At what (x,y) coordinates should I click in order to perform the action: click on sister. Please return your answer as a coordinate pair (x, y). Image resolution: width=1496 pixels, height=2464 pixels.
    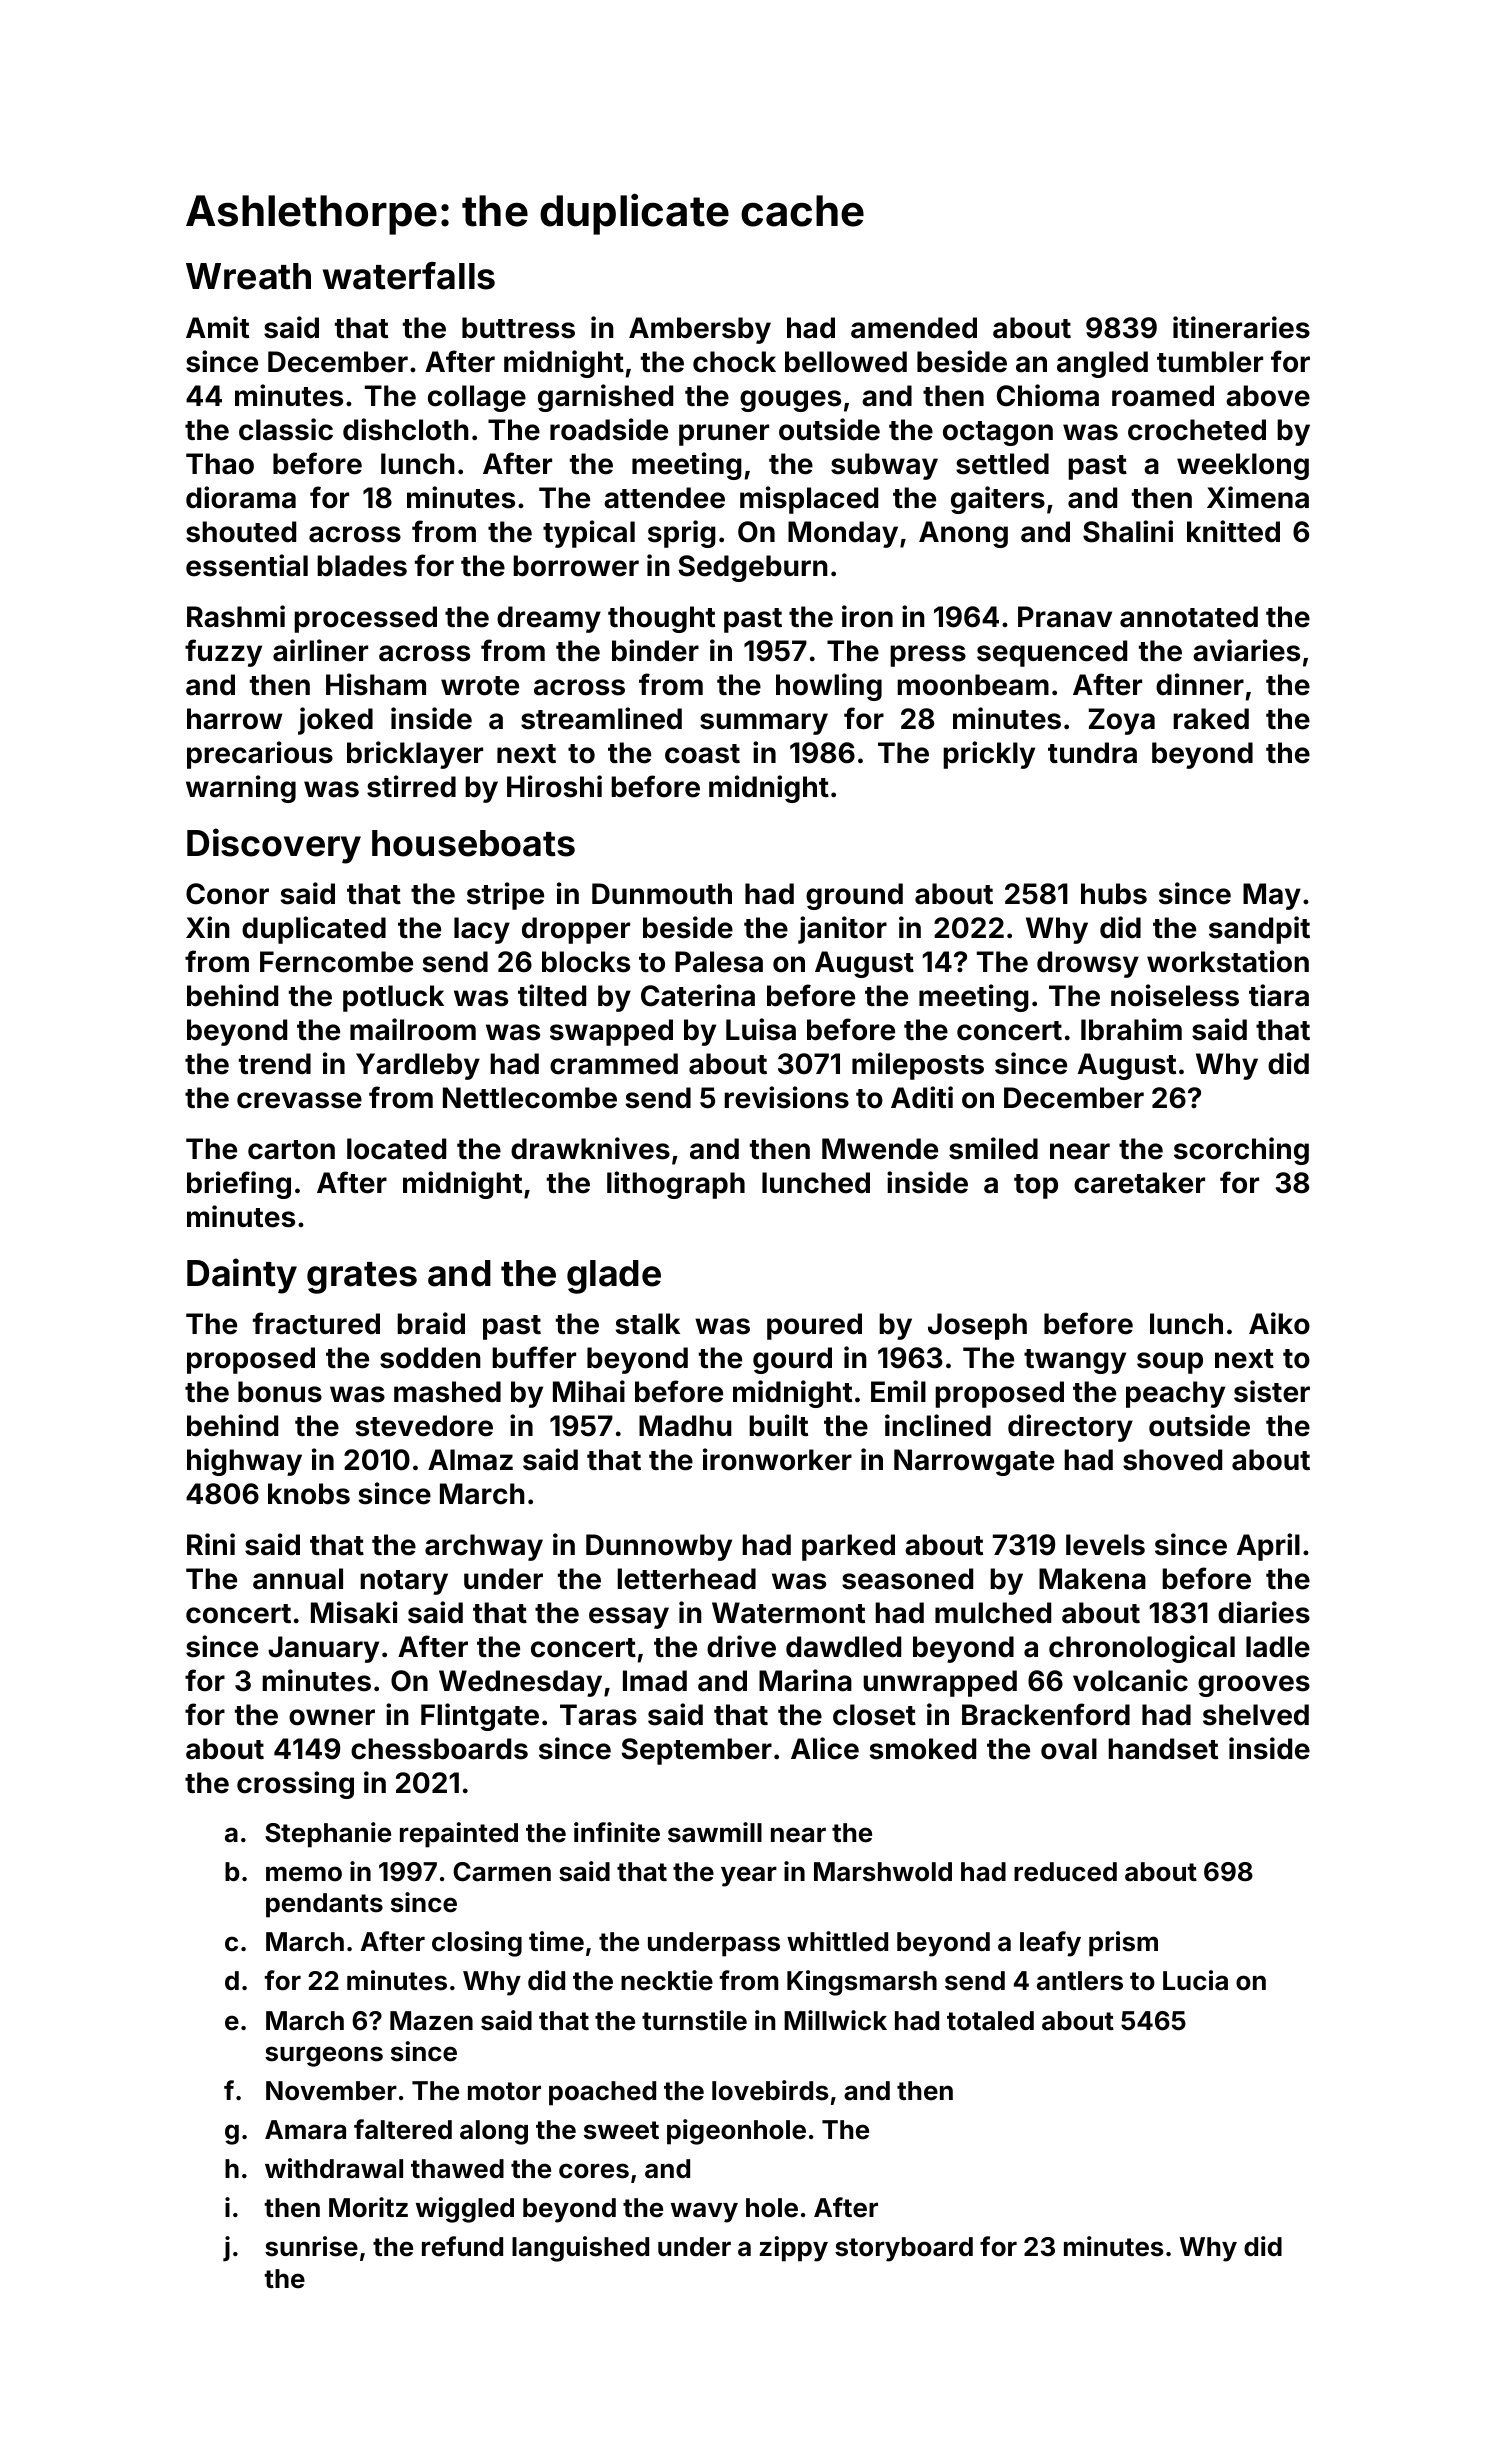
    Looking at the image, I should click on (1272, 1391).
